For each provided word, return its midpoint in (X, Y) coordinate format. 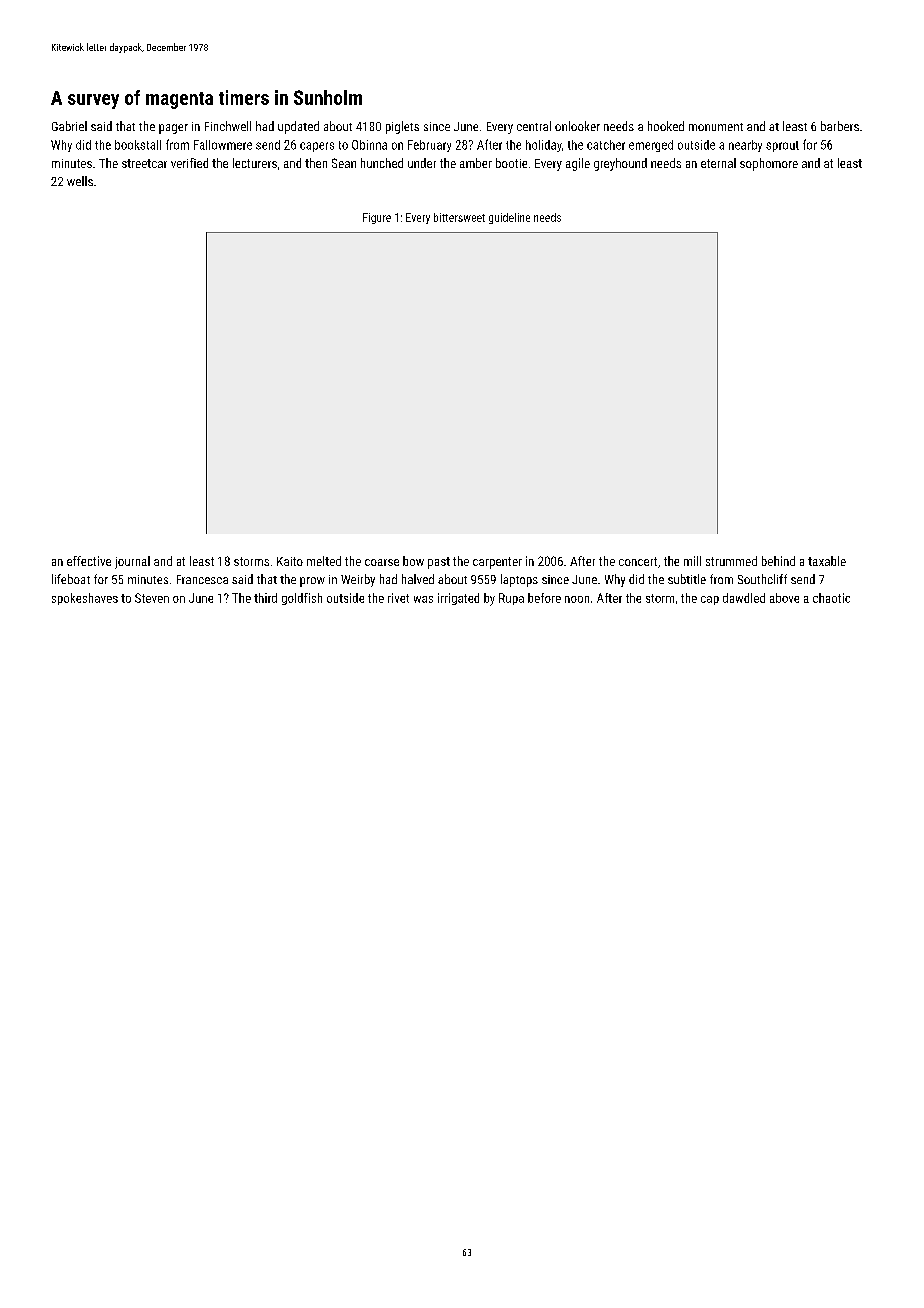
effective (89, 561)
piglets (402, 127)
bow (413, 561)
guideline (509, 218)
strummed (731, 561)
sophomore (769, 164)
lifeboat (71, 579)
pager (173, 129)
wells (80, 181)
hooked (666, 126)
